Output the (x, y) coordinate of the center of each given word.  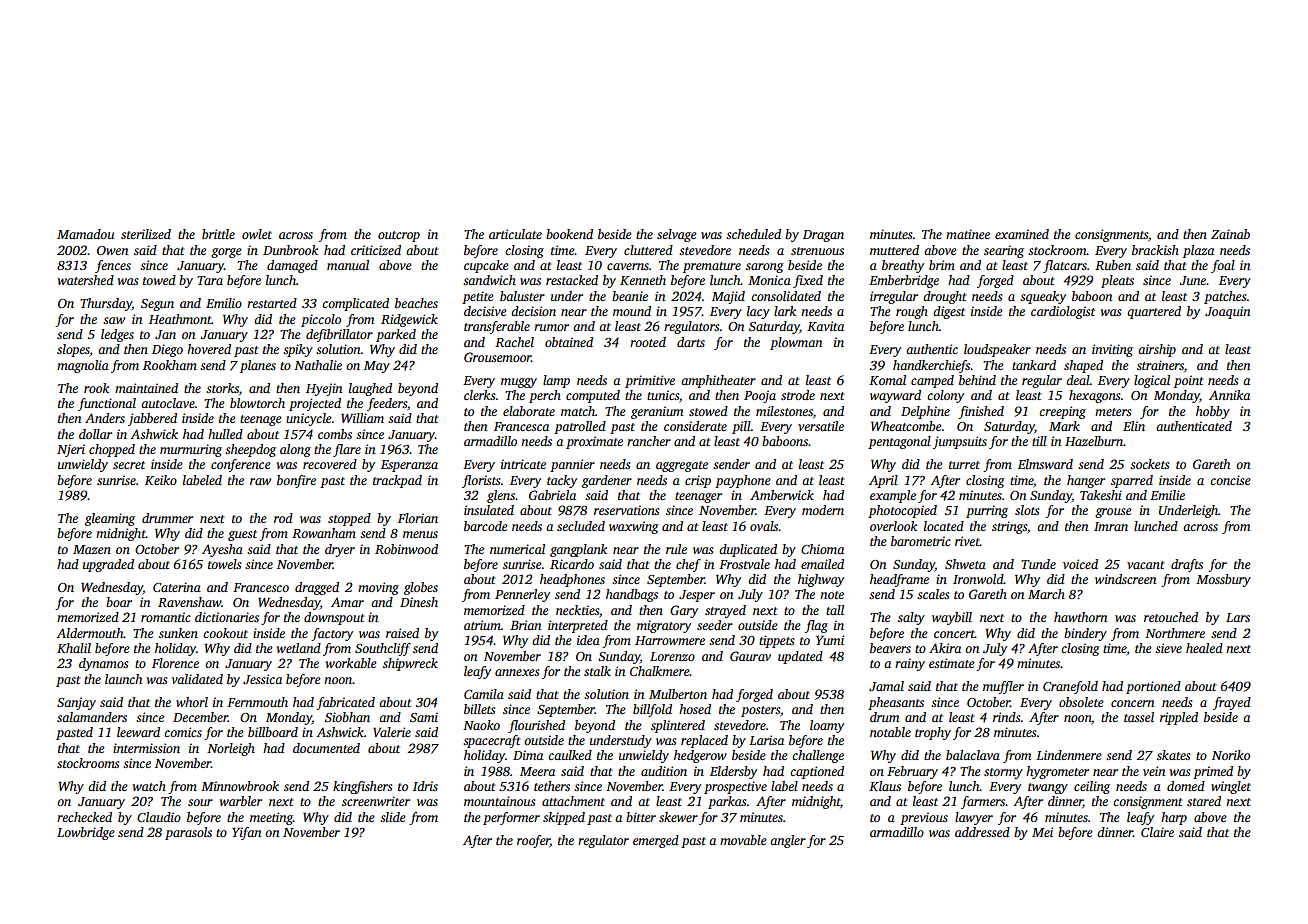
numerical (517, 549)
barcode (486, 526)
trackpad (397, 481)
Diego (167, 350)
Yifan (246, 833)
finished (981, 412)
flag (816, 626)
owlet (257, 234)
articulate (515, 234)
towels (224, 564)
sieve (1168, 648)
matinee (968, 234)
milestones (784, 411)
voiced (1080, 564)
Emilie (1167, 495)
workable (351, 663)
